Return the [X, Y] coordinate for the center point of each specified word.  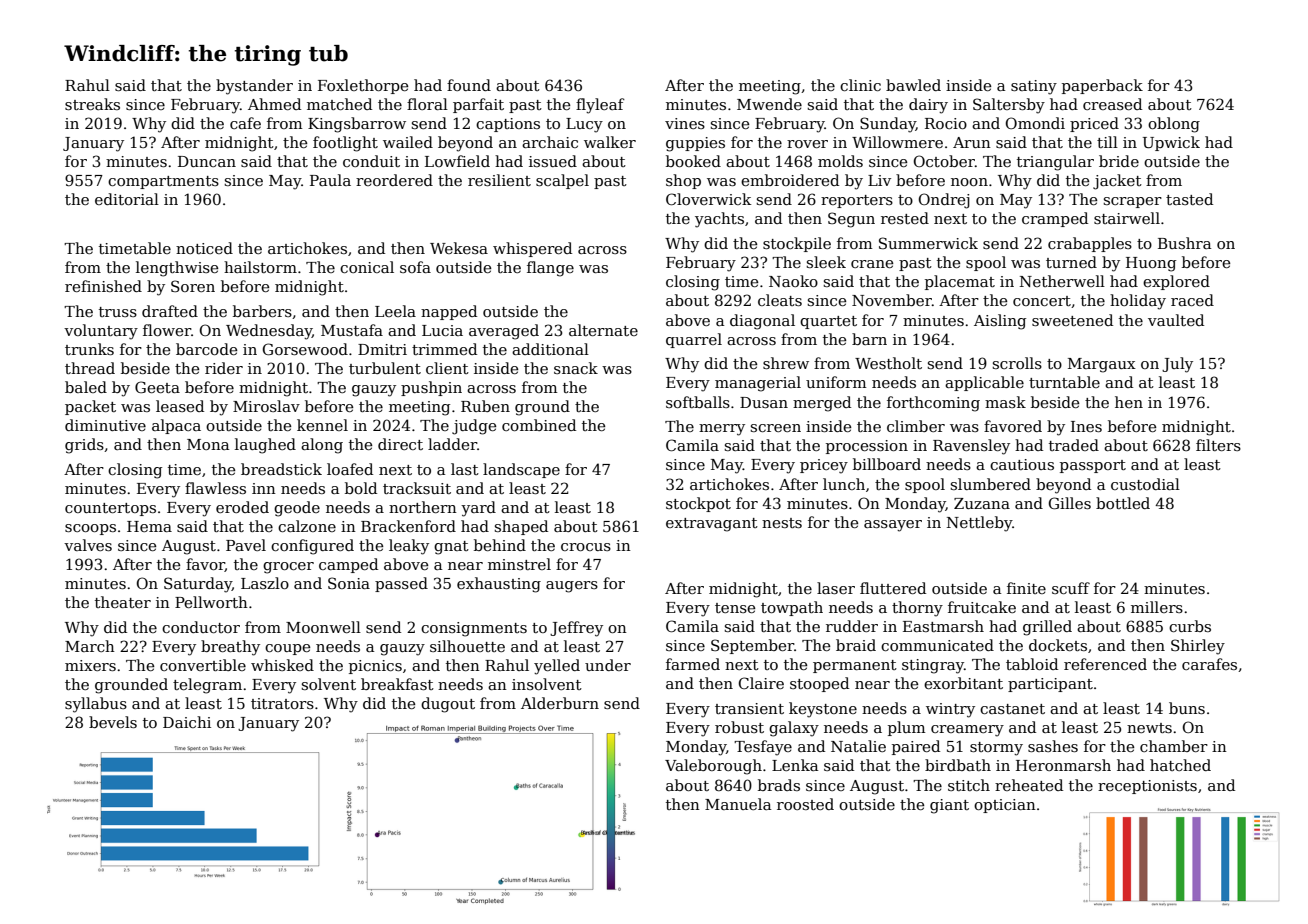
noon [969, 182]
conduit [371, 161]
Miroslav [266, 406]
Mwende [769, 104]
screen [775, 428]
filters [1218, 445]
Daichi [187, 722]
